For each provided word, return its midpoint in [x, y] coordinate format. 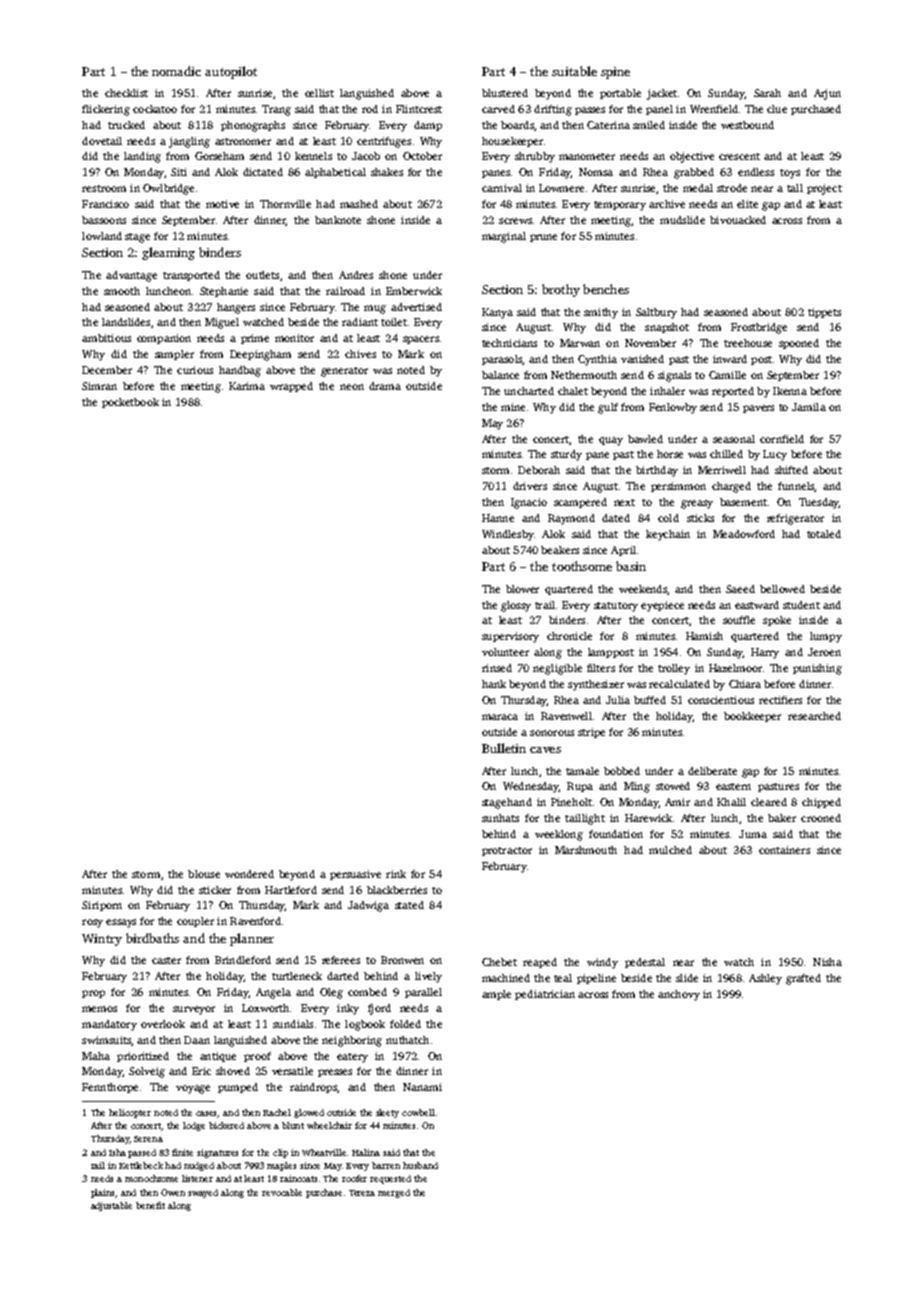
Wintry [102, 940]
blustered [505, 93]
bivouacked [738, 220]
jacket [662, 94]
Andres [356, 275]
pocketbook [130, 403]
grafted [803, 979]
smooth [122, 291]
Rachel [277, 1112]
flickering [106, 110]
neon [352, 387]
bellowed [782, 589]
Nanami [422, 1087]
